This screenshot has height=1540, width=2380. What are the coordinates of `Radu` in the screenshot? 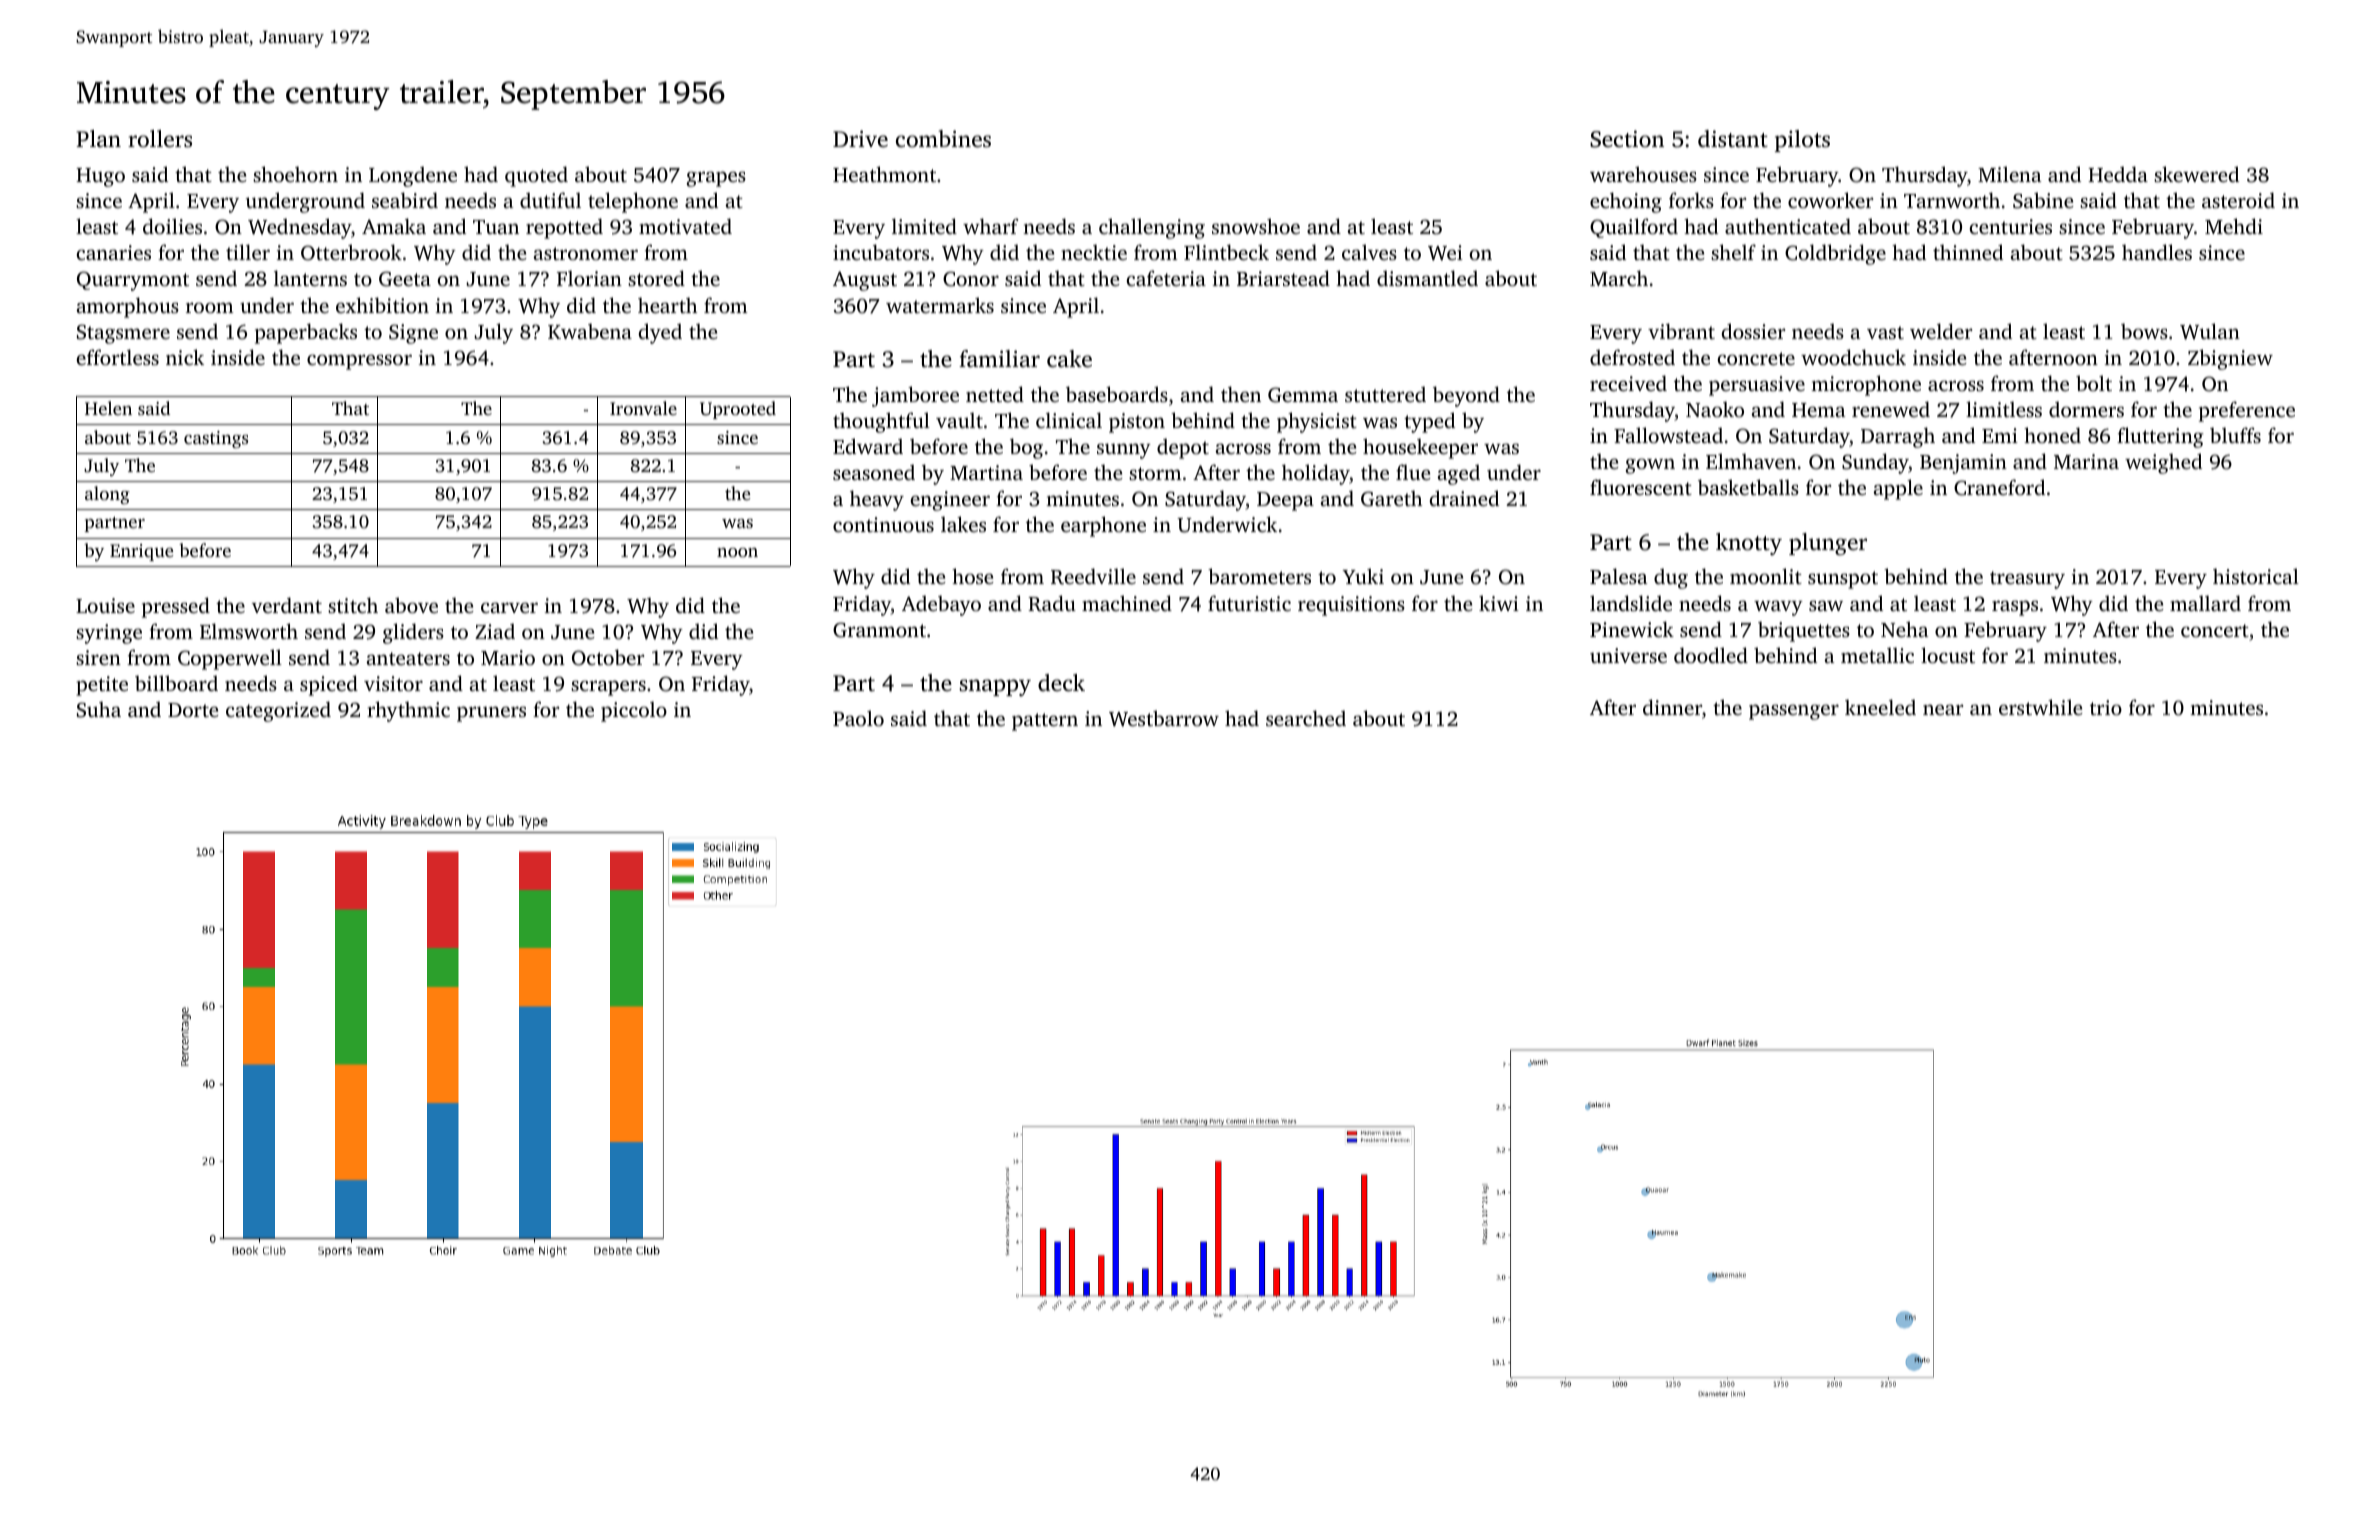 It's located at (1052, 603).
